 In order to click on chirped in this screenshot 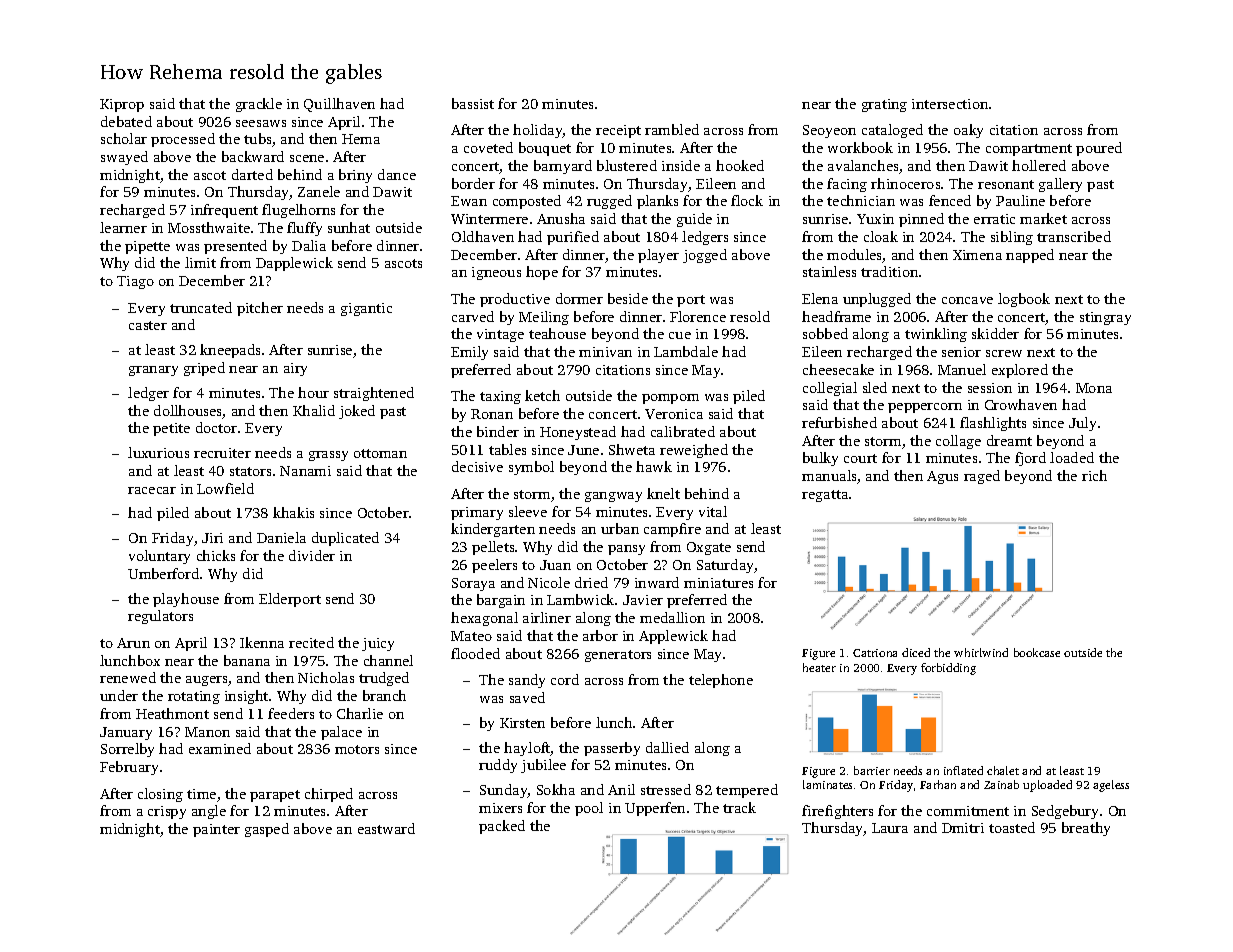, I will do `click(329, 795)`.
